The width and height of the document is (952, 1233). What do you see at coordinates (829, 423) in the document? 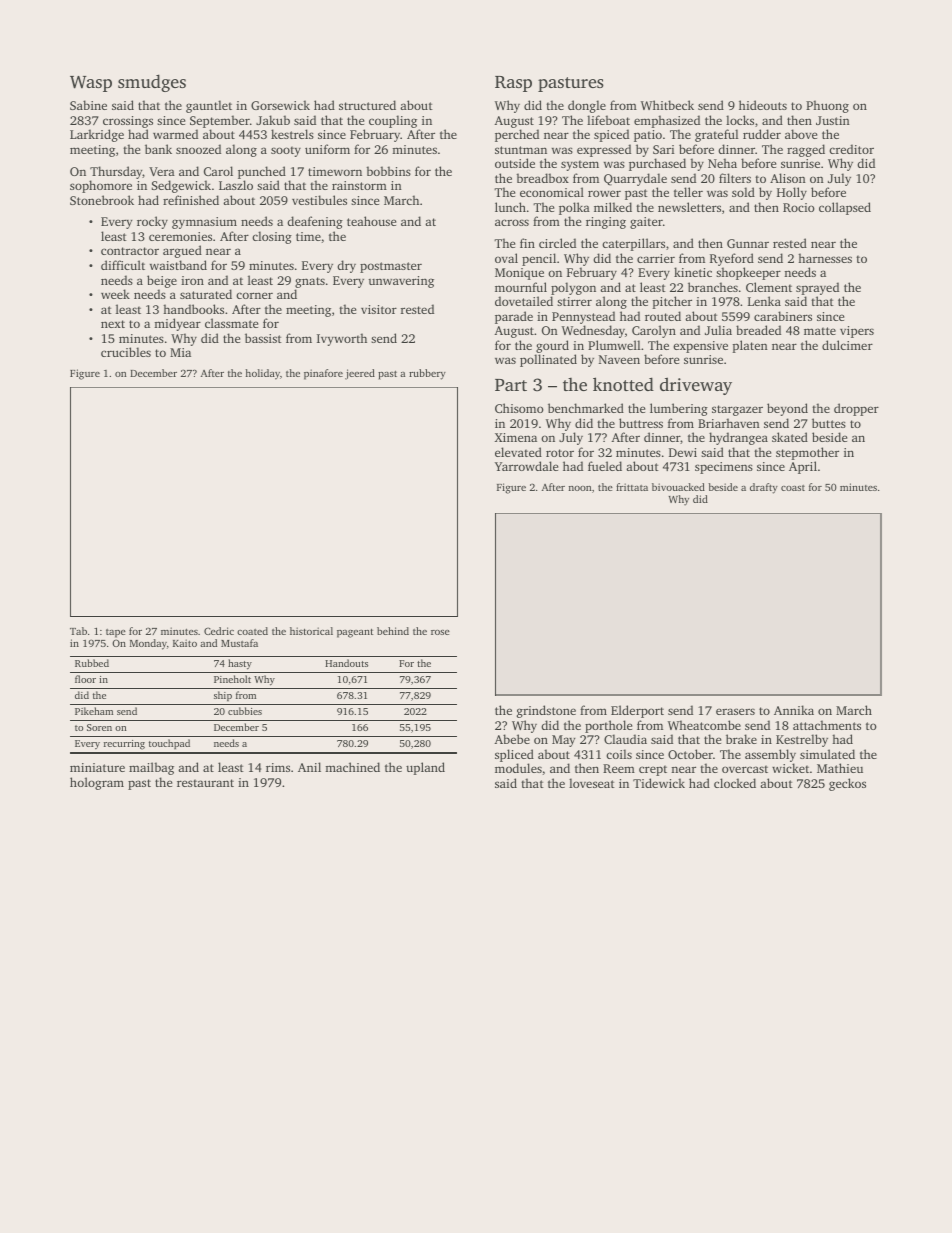
I see `buttes` at bounding box center [829, 423].
